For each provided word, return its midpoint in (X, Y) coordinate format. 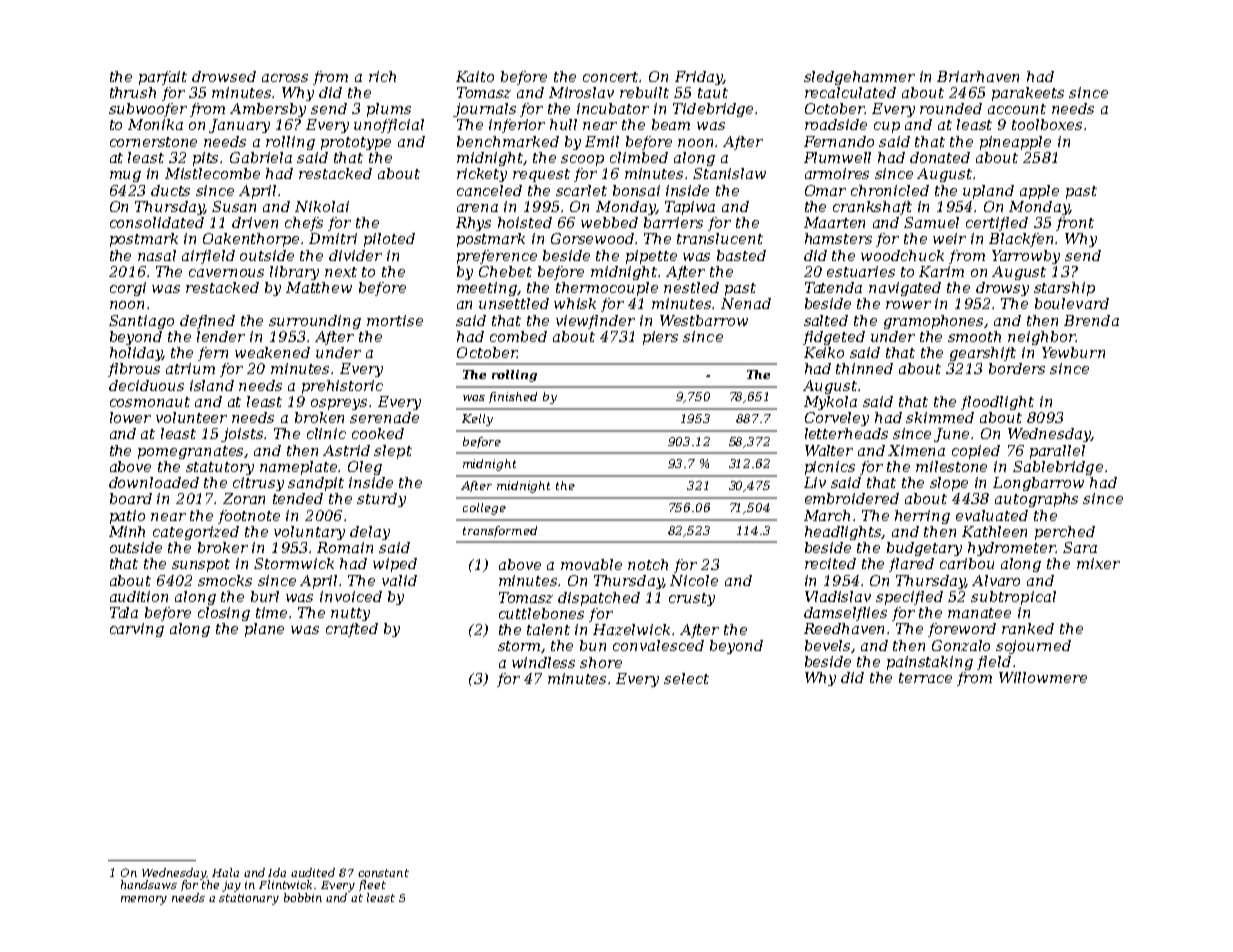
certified (997, 224)
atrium (190, 368)
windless (543, 662)
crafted (352, 630)
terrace (925, 678)
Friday (699, 78)
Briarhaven (978, 76)
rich (382, 76)
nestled (691, 287)
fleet (372, 885)
